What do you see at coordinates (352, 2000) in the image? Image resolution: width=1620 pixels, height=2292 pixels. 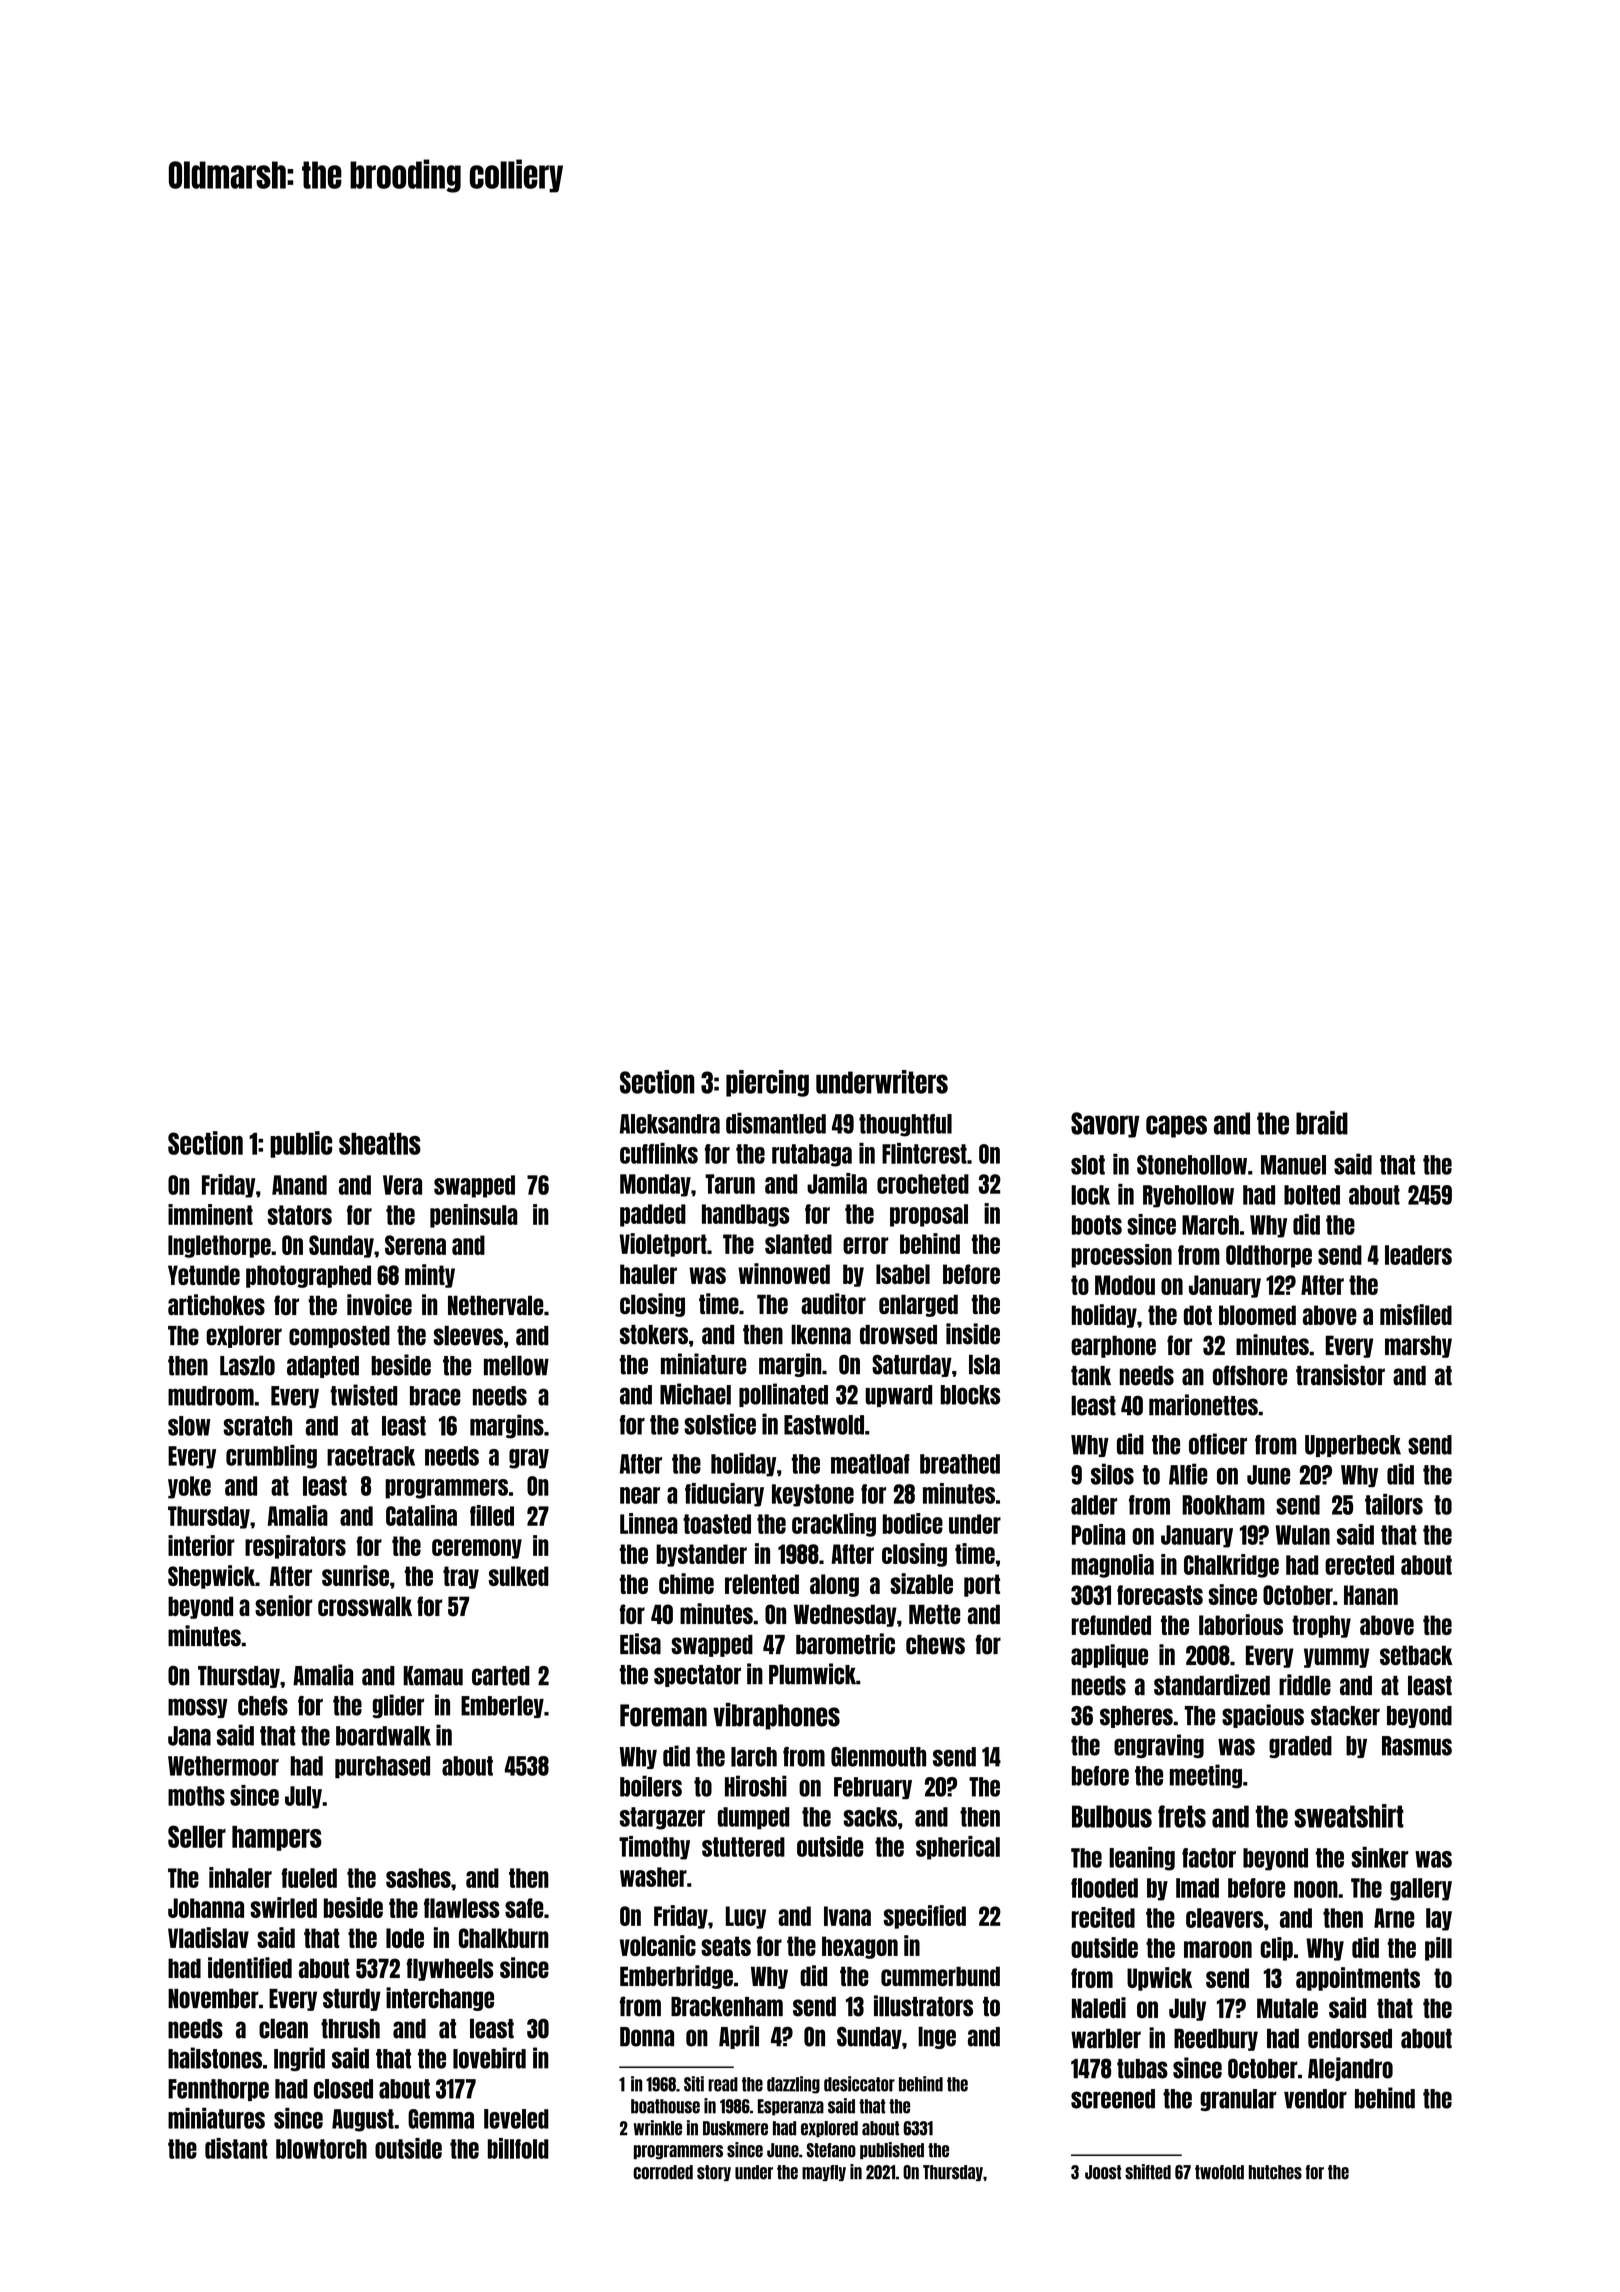 I see `sturdy` at bounding box center [352, 2000].
